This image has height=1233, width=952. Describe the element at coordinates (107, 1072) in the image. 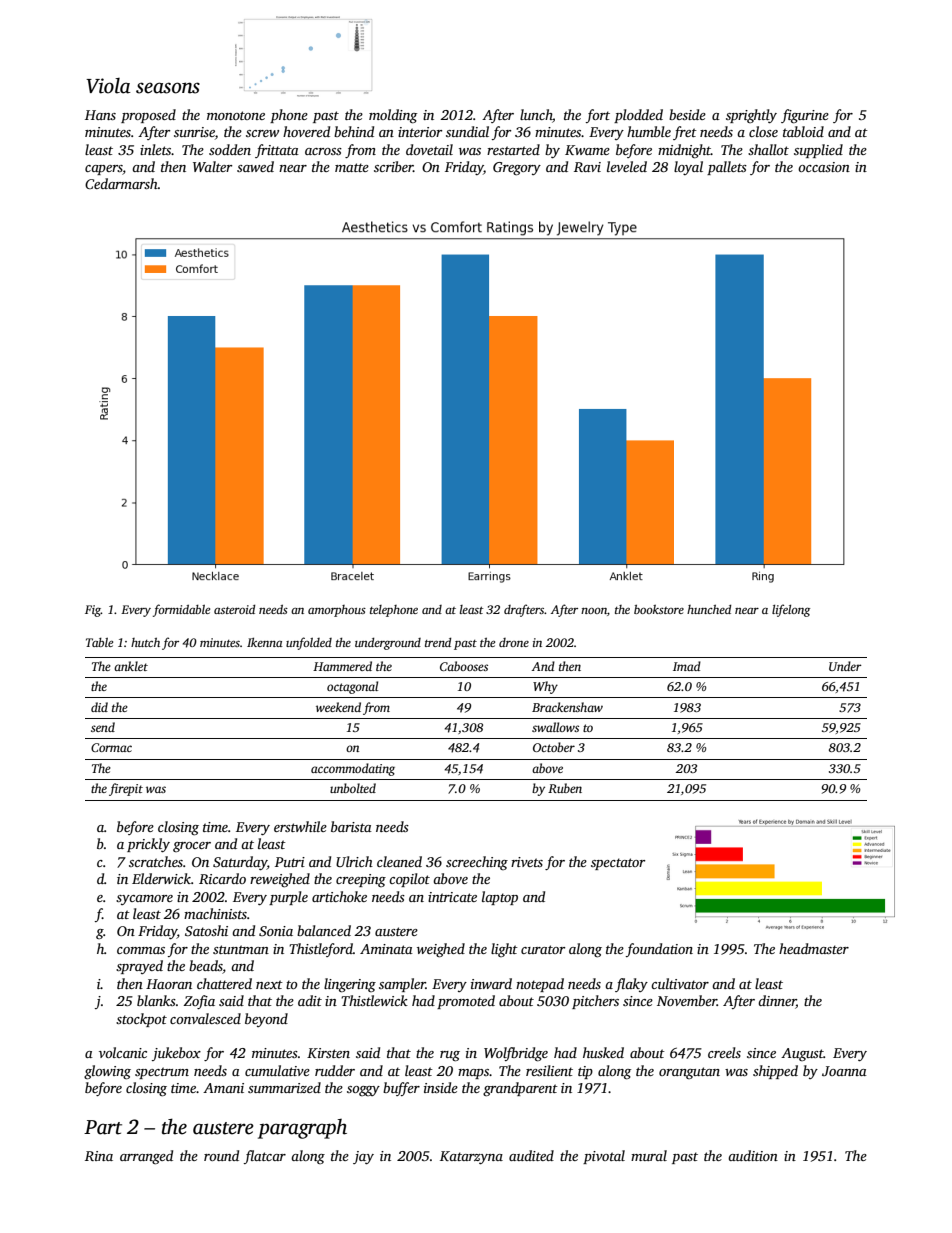

I see `glowing` at that location.
